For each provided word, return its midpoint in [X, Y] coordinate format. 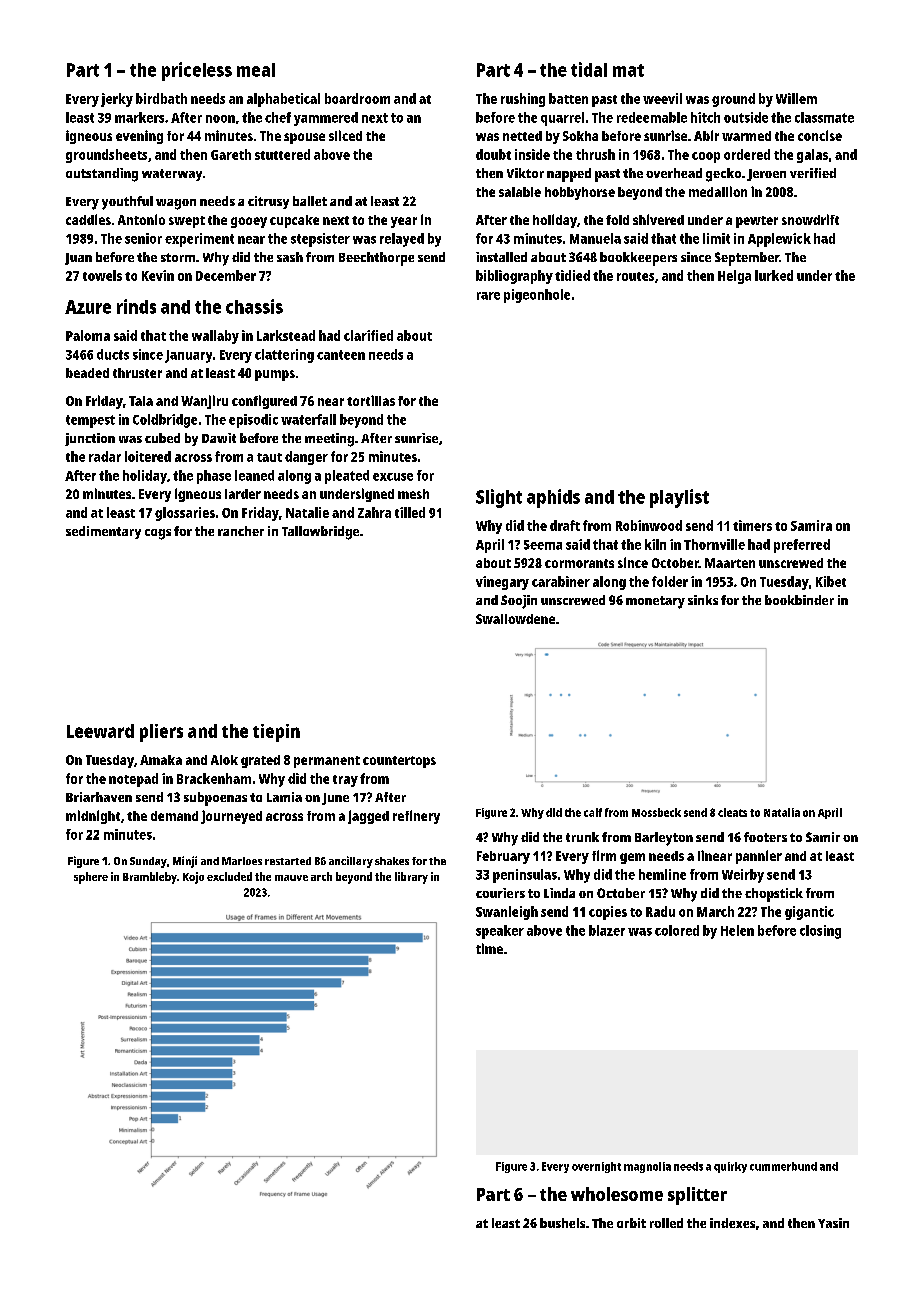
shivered [658, 219]
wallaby [215, 337]
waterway [172, 175]
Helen [737, 930]
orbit [631, 1223]
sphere [91, 878]
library [411, 878]
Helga [734, 277]
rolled [666, 1223]
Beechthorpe [376, 259]
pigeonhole [537, 296]
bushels [562, 1223]
